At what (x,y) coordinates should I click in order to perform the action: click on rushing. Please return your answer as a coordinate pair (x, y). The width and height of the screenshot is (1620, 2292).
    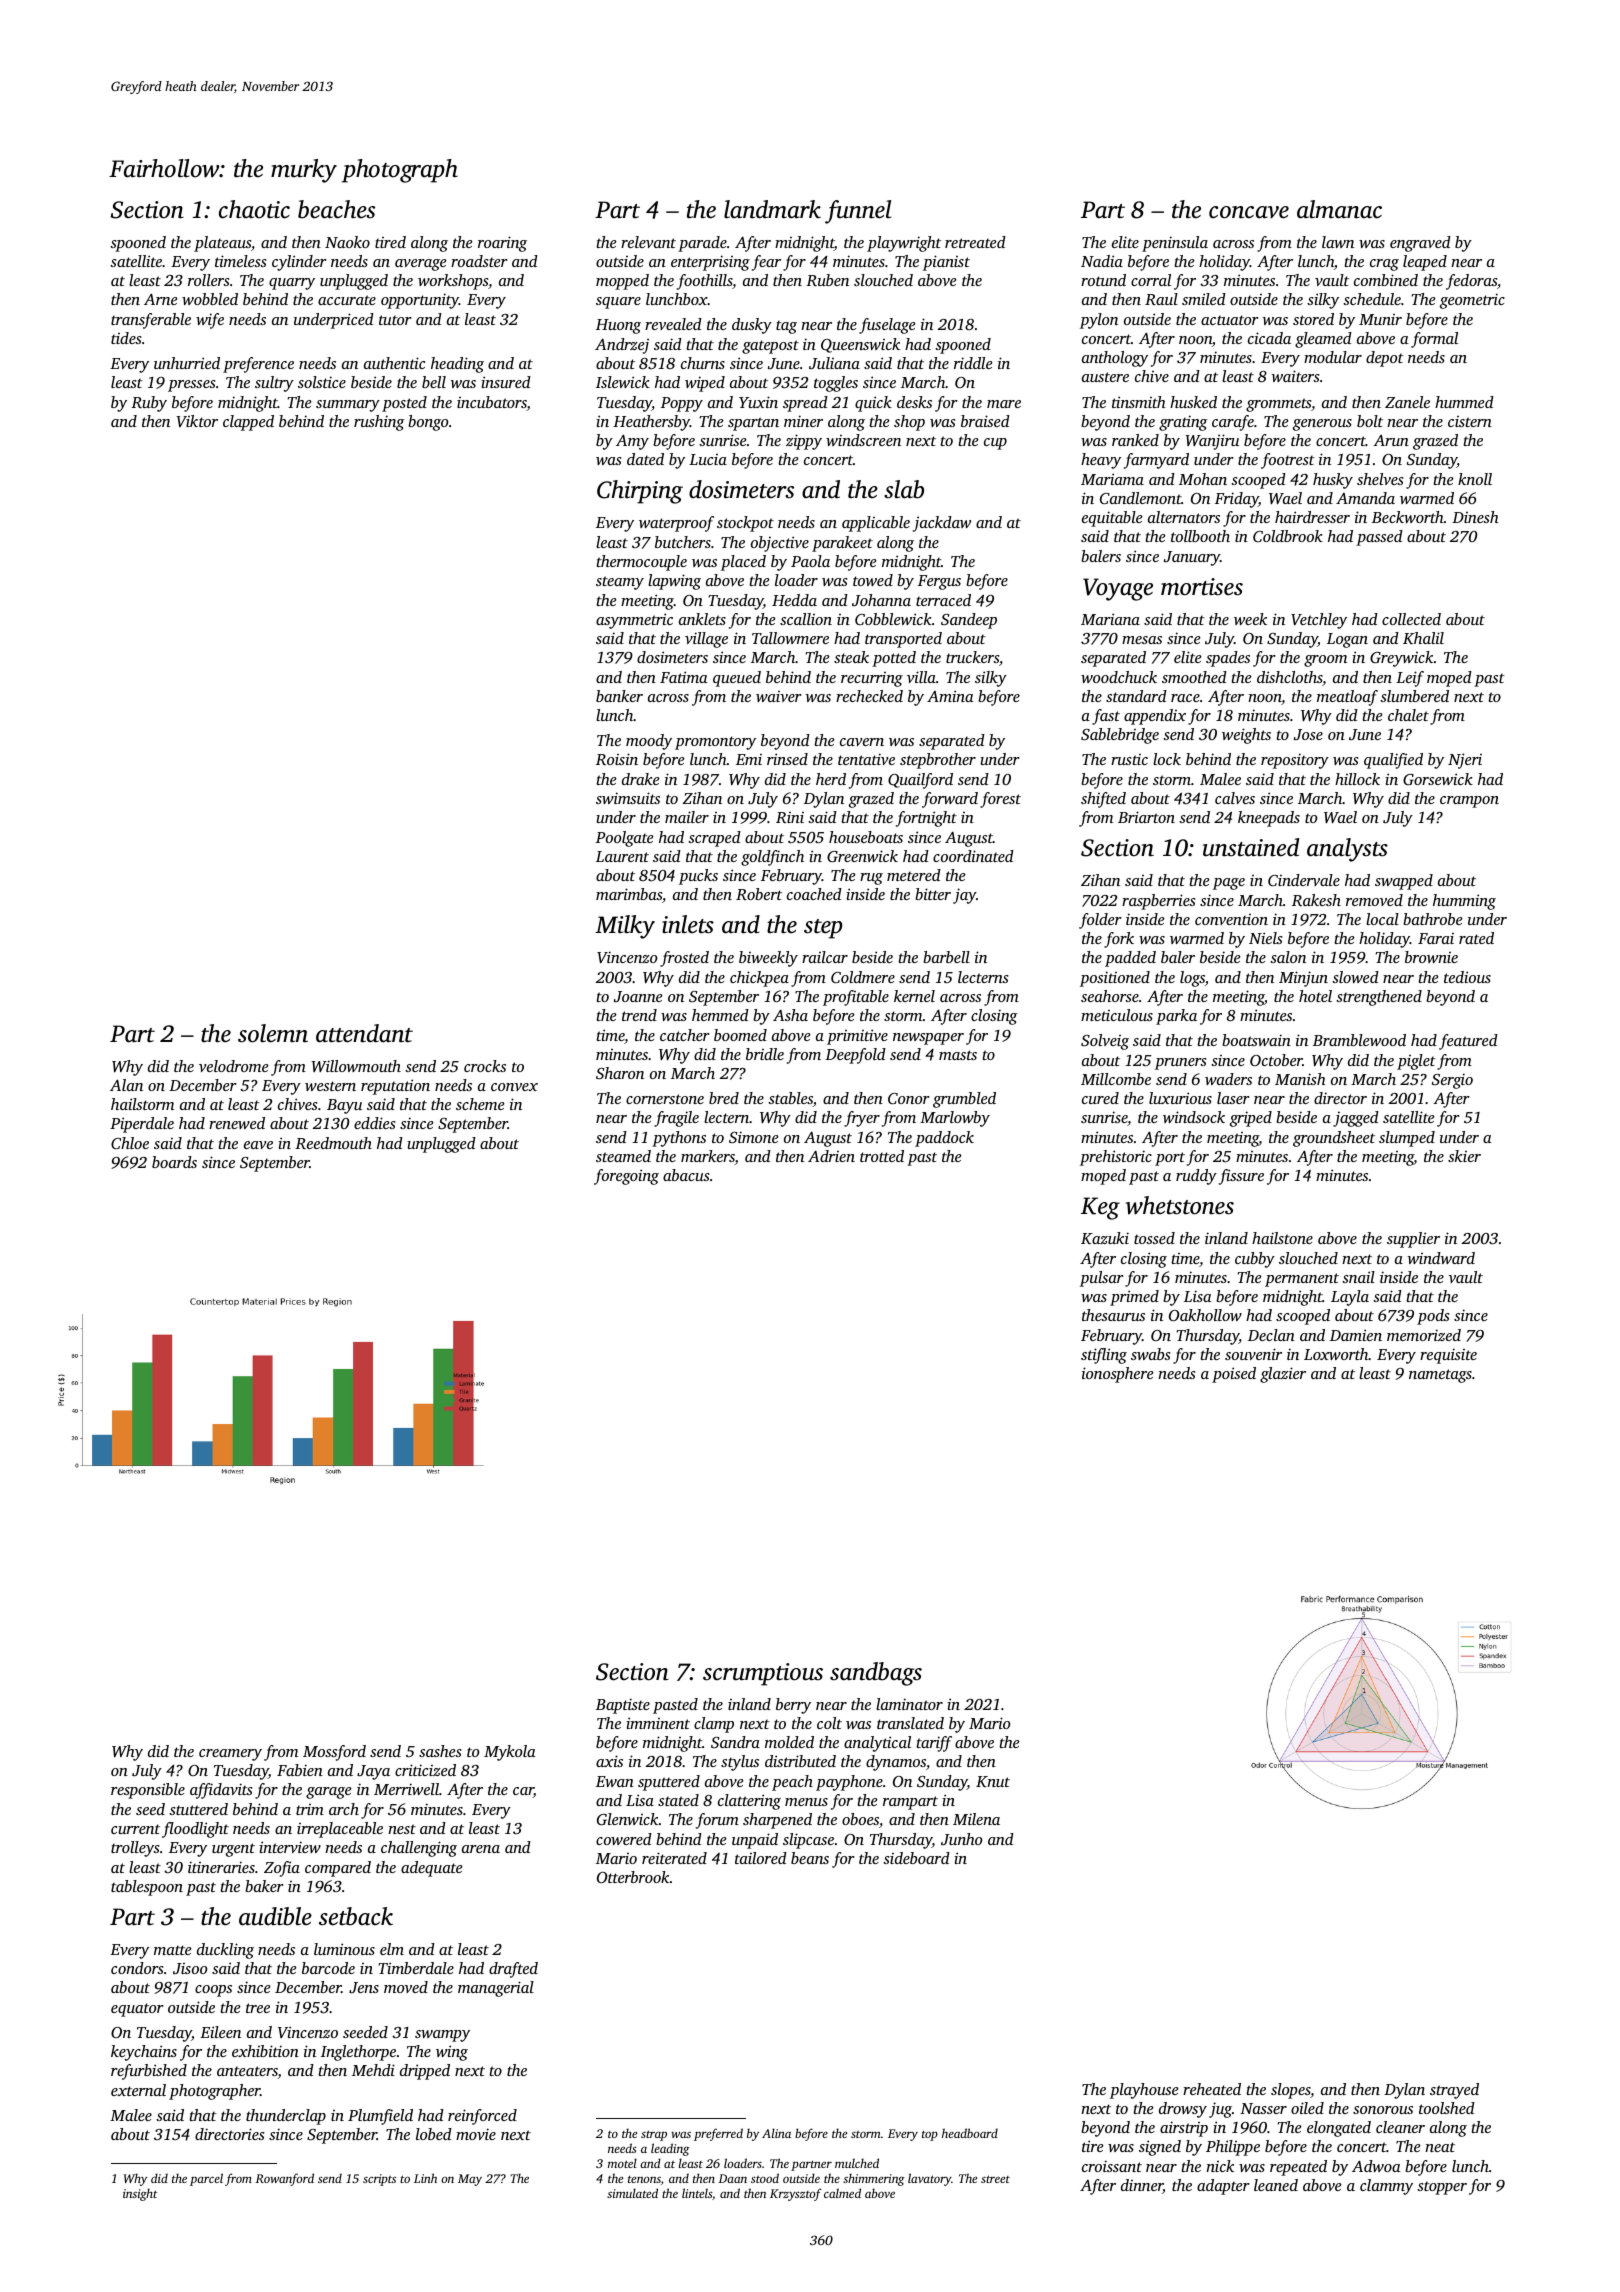
    Looking at the image, I should click on (379, 423).
